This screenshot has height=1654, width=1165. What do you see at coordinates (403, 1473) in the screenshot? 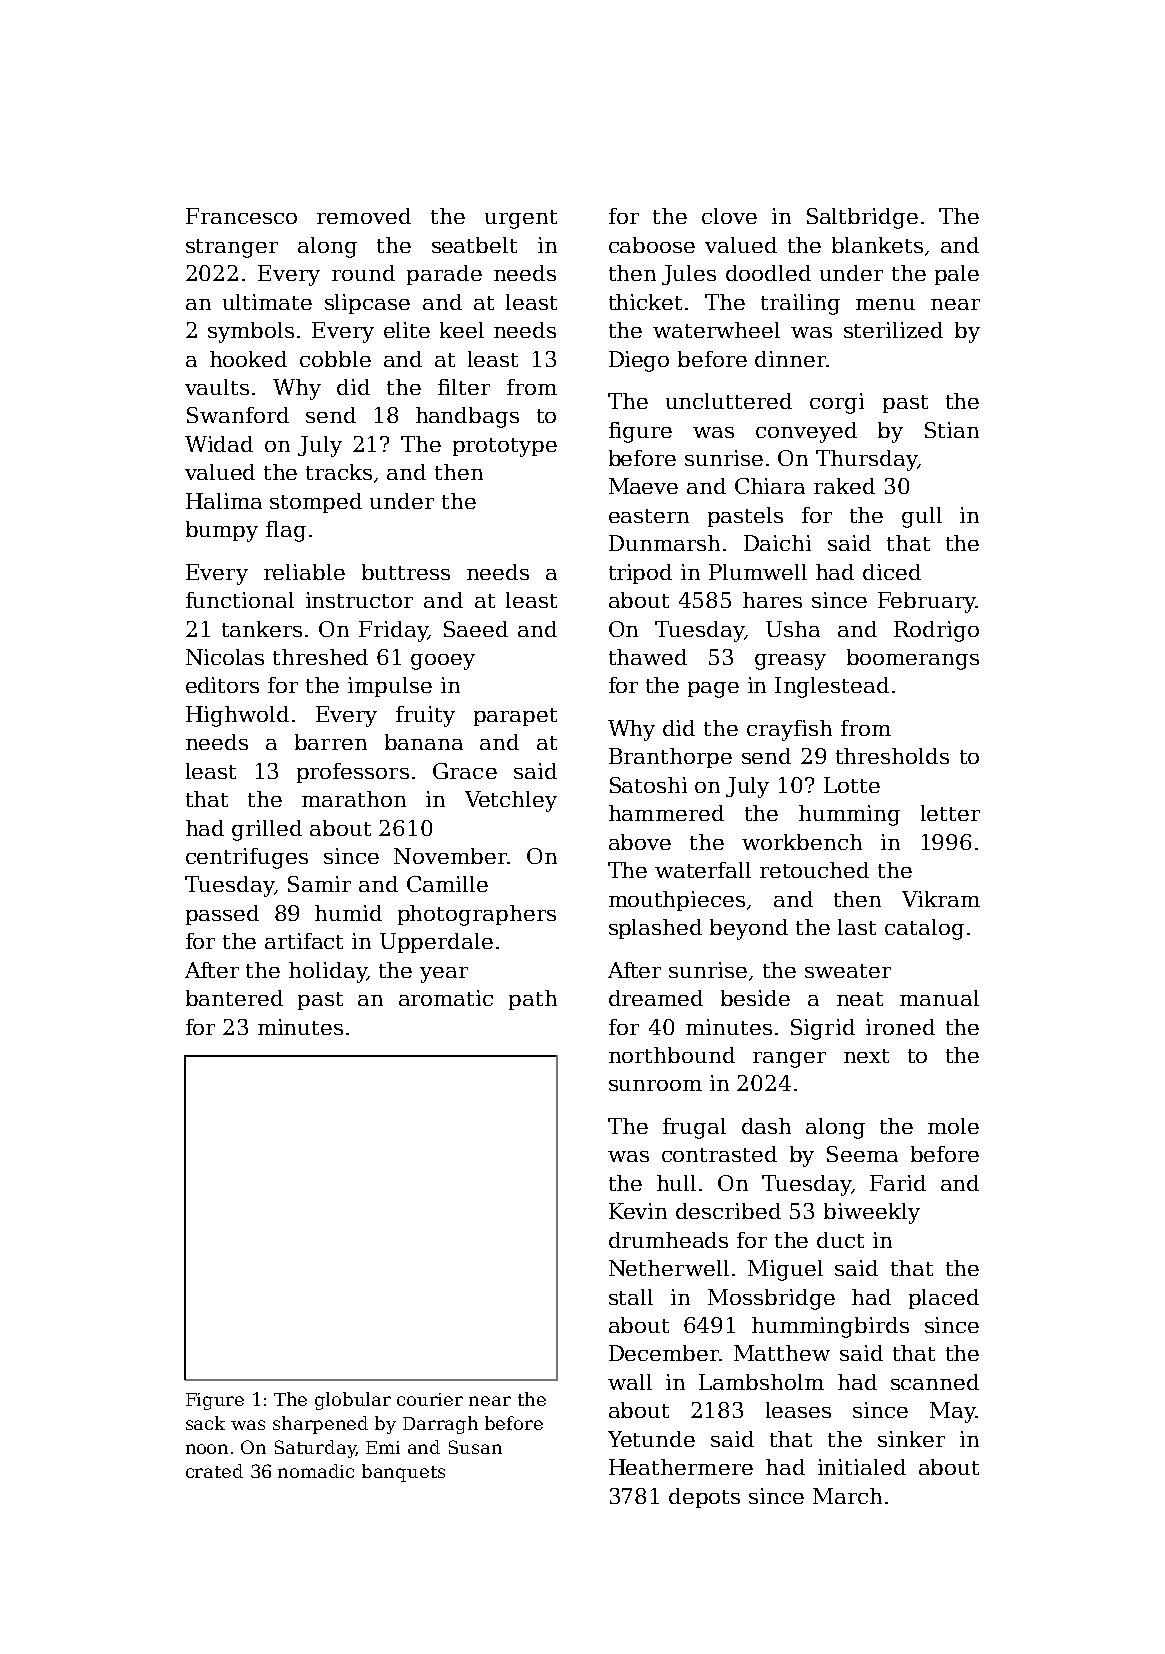
I see `banquets` at bounding box center [403, 1473].
